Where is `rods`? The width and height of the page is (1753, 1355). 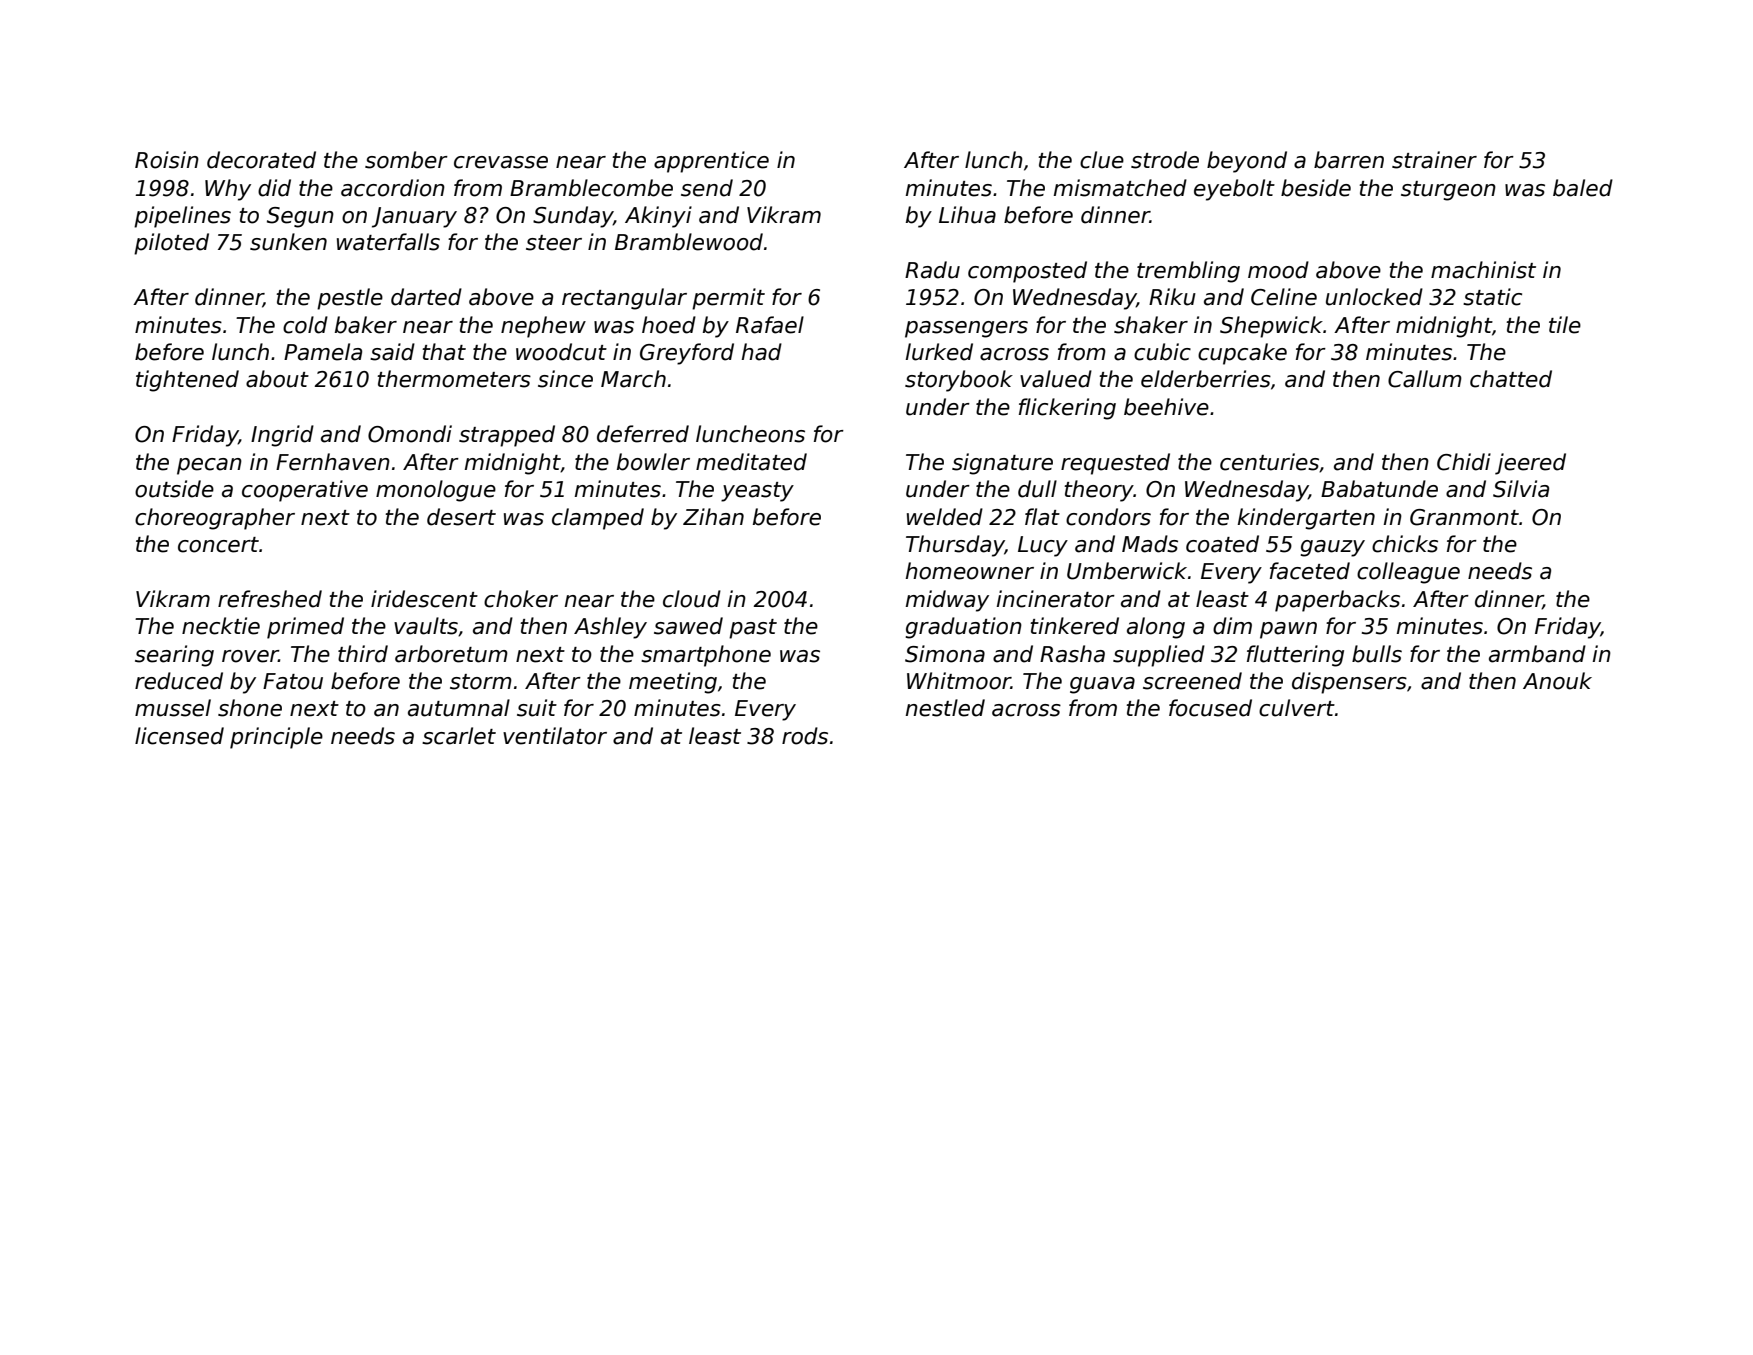
rods is located at coordinates (805, 736).
